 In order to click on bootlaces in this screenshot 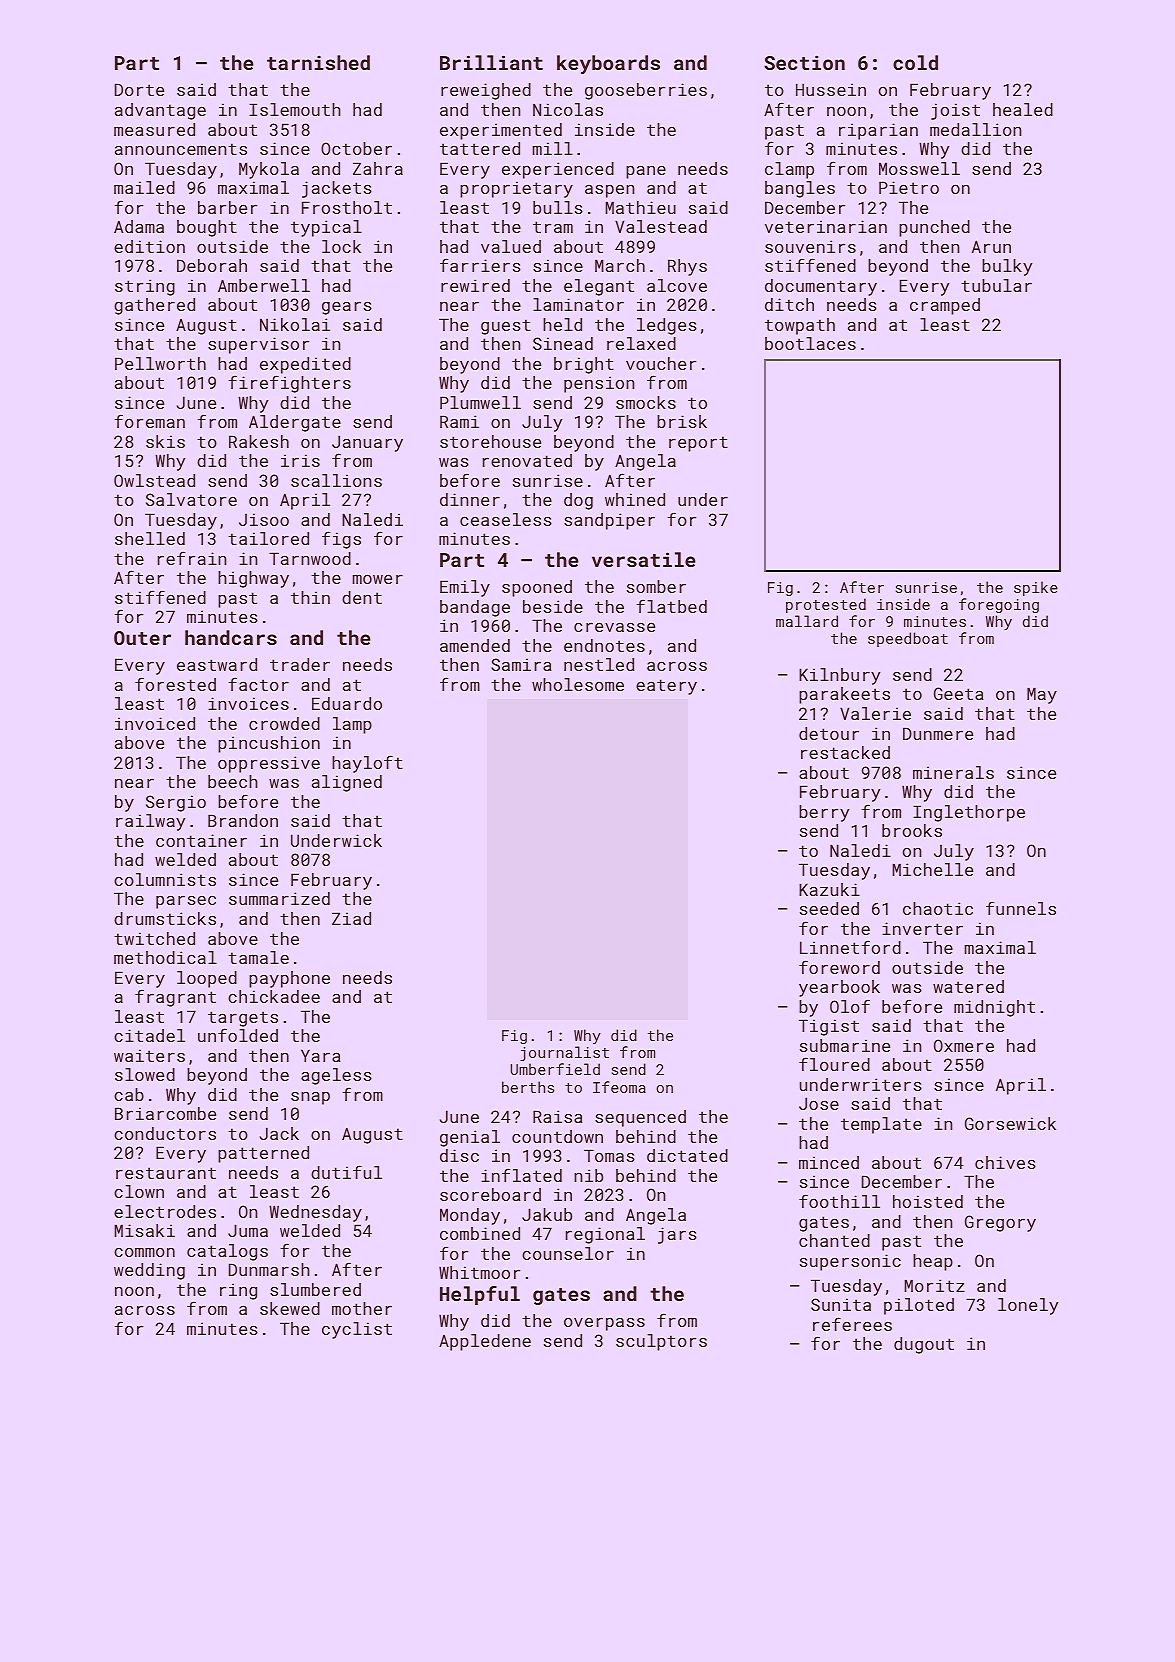, I will do `click(810, 343)`.
